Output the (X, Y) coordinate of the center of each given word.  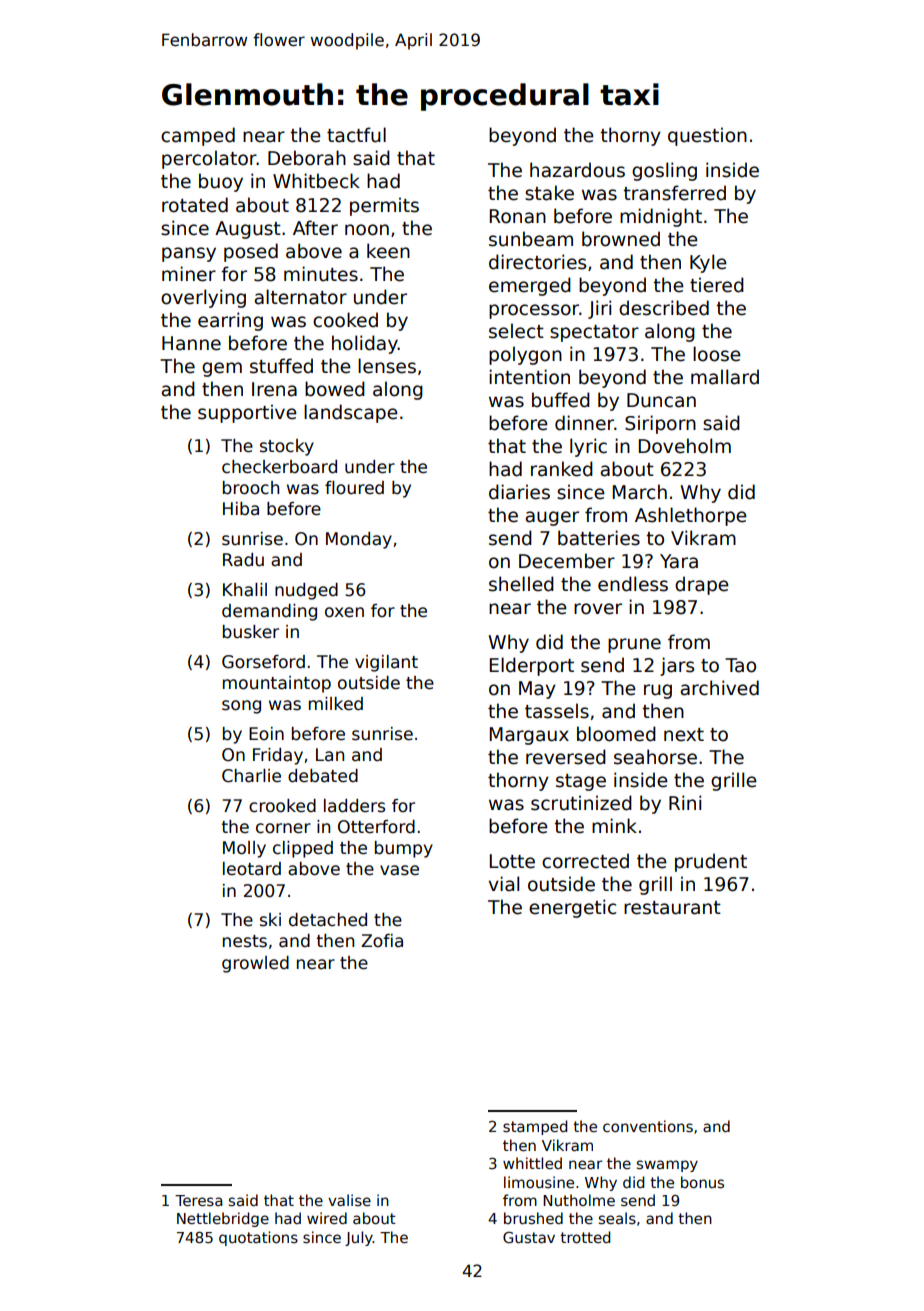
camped (198, 136)
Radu (243, 560)
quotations (258, 1238)
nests (245, 941)
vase (399, 870)
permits (384, 206)
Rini (685, 802)
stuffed (281, 366)
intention (529, 377)
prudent (711, 862)
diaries (519, 492)
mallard (725, 377)
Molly (244, 849)
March (640, 492)
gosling (664, 171)
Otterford (376, 827)
